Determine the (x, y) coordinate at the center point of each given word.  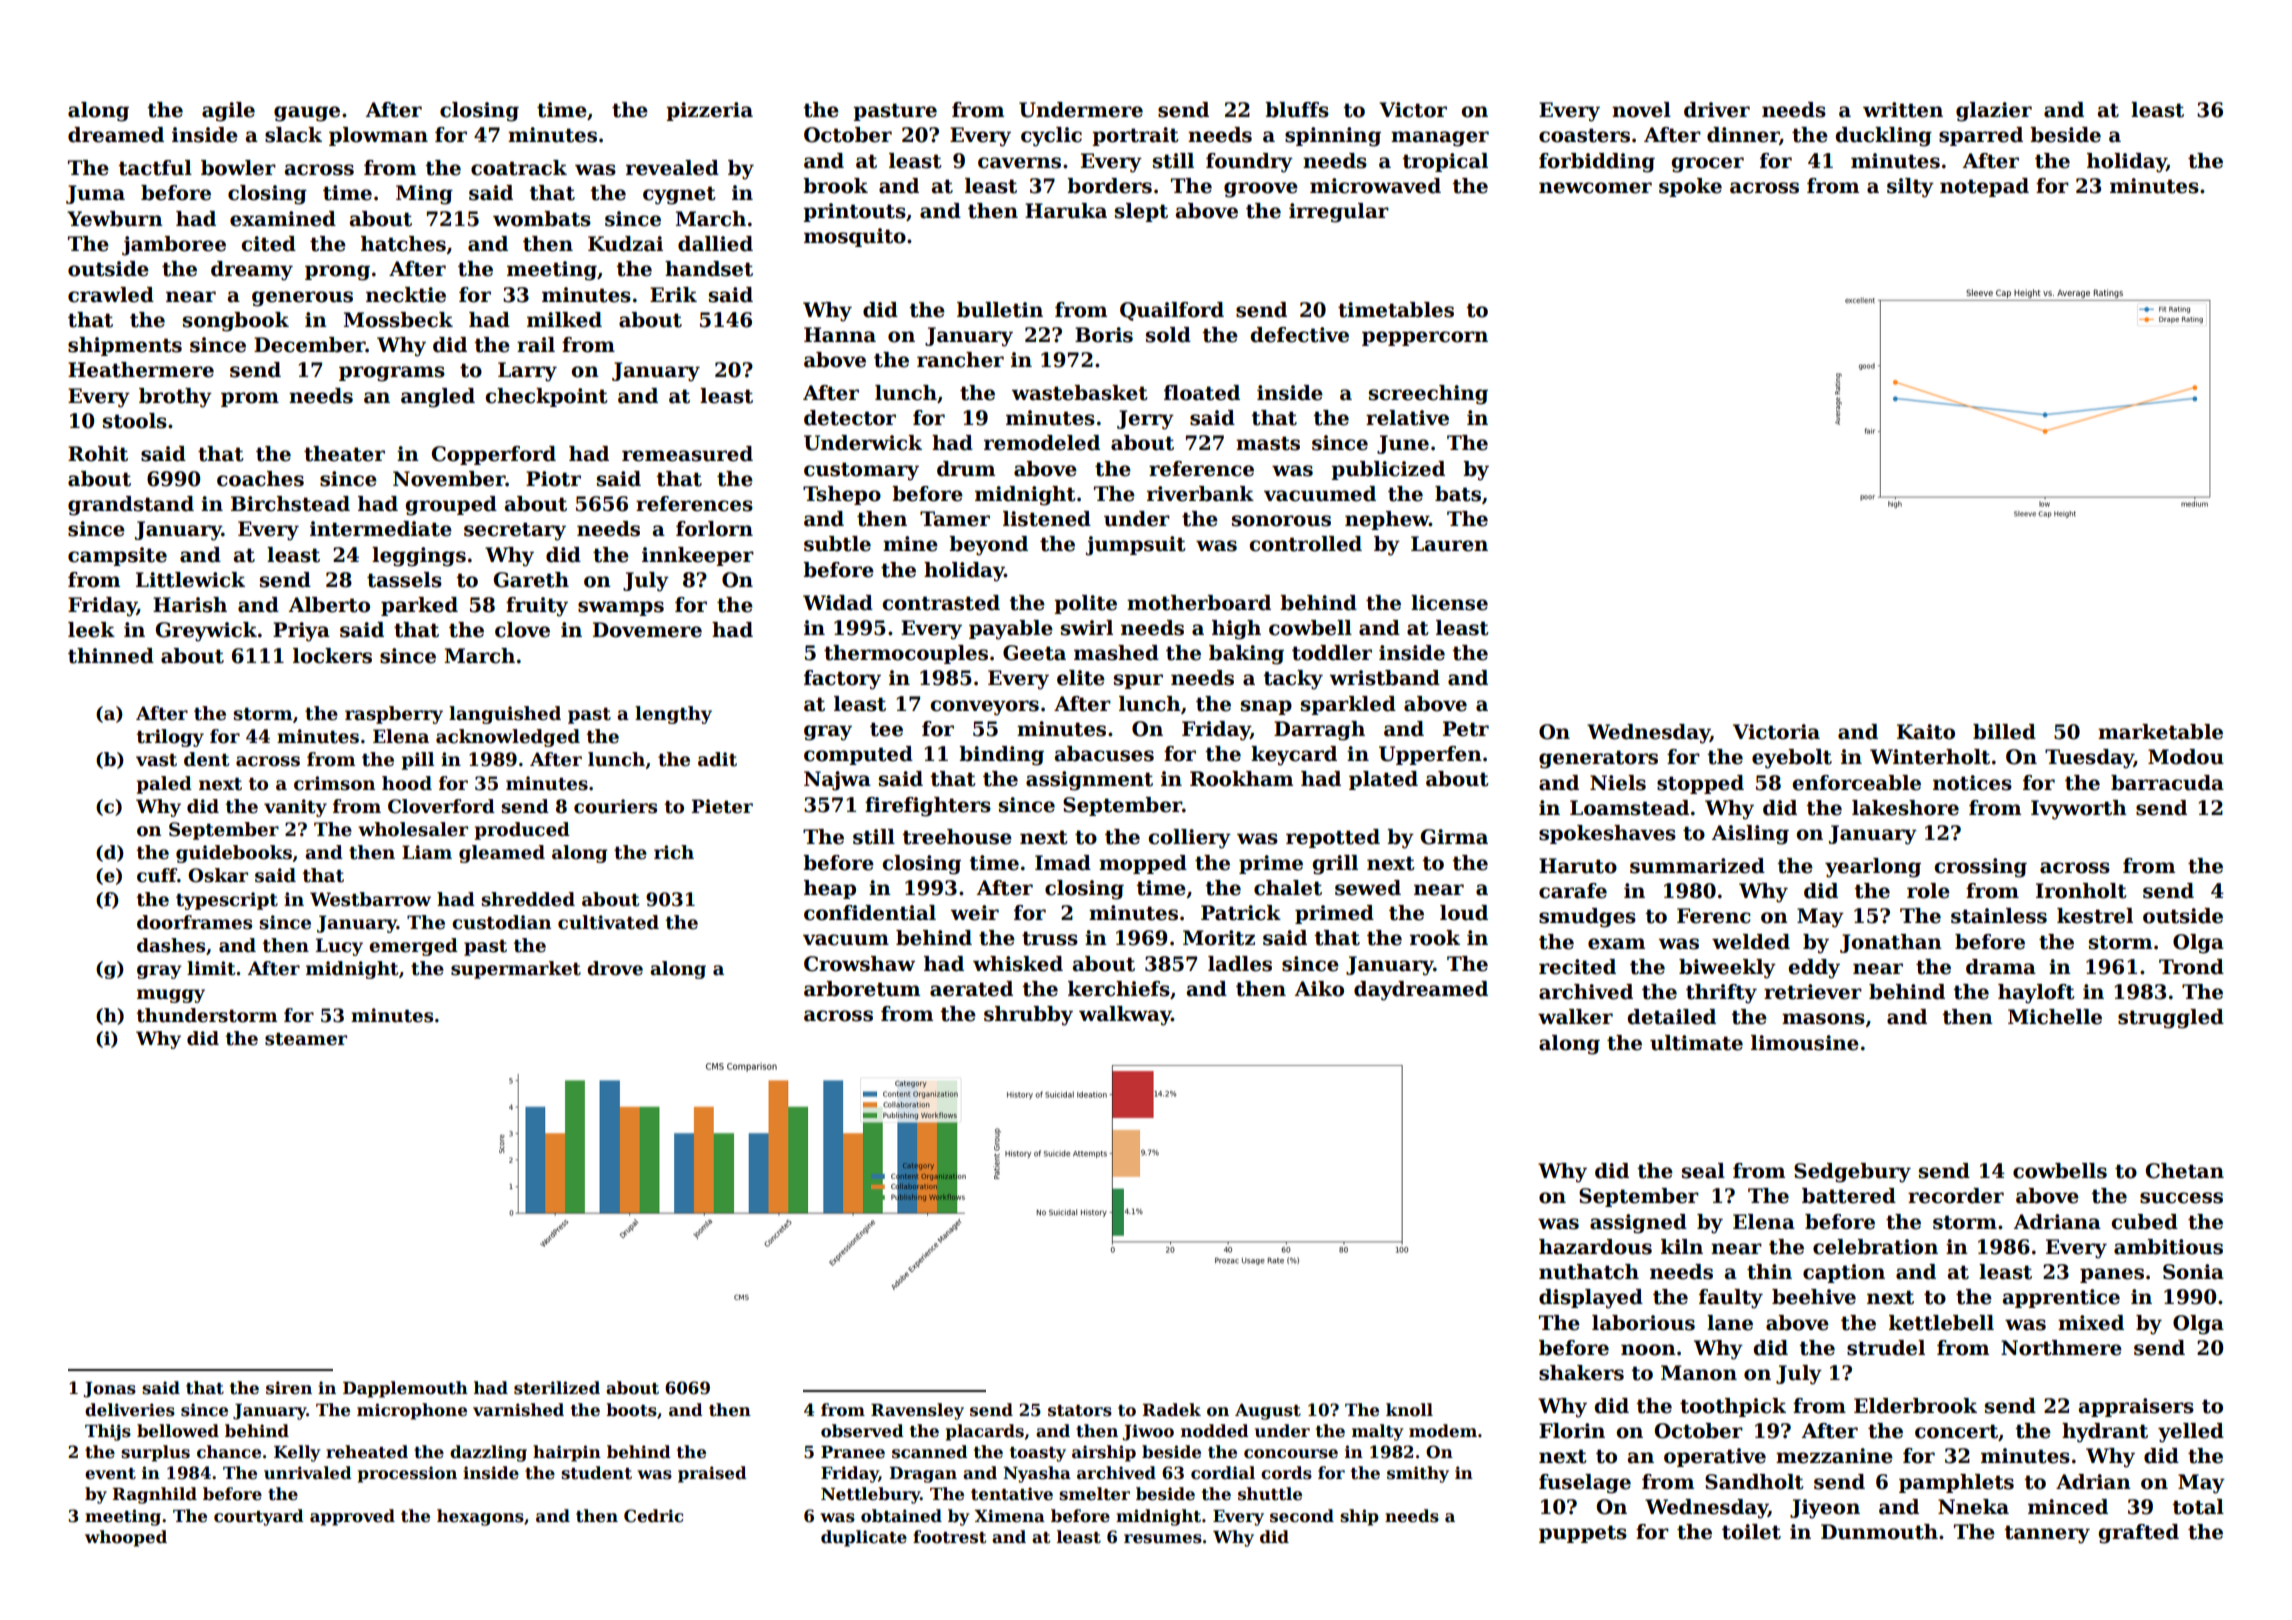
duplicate (864, 1538)
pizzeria (709, 111)
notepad (1984, 187)
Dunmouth (1879, 1532)
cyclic (1051, 137)
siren (289, 1388)
